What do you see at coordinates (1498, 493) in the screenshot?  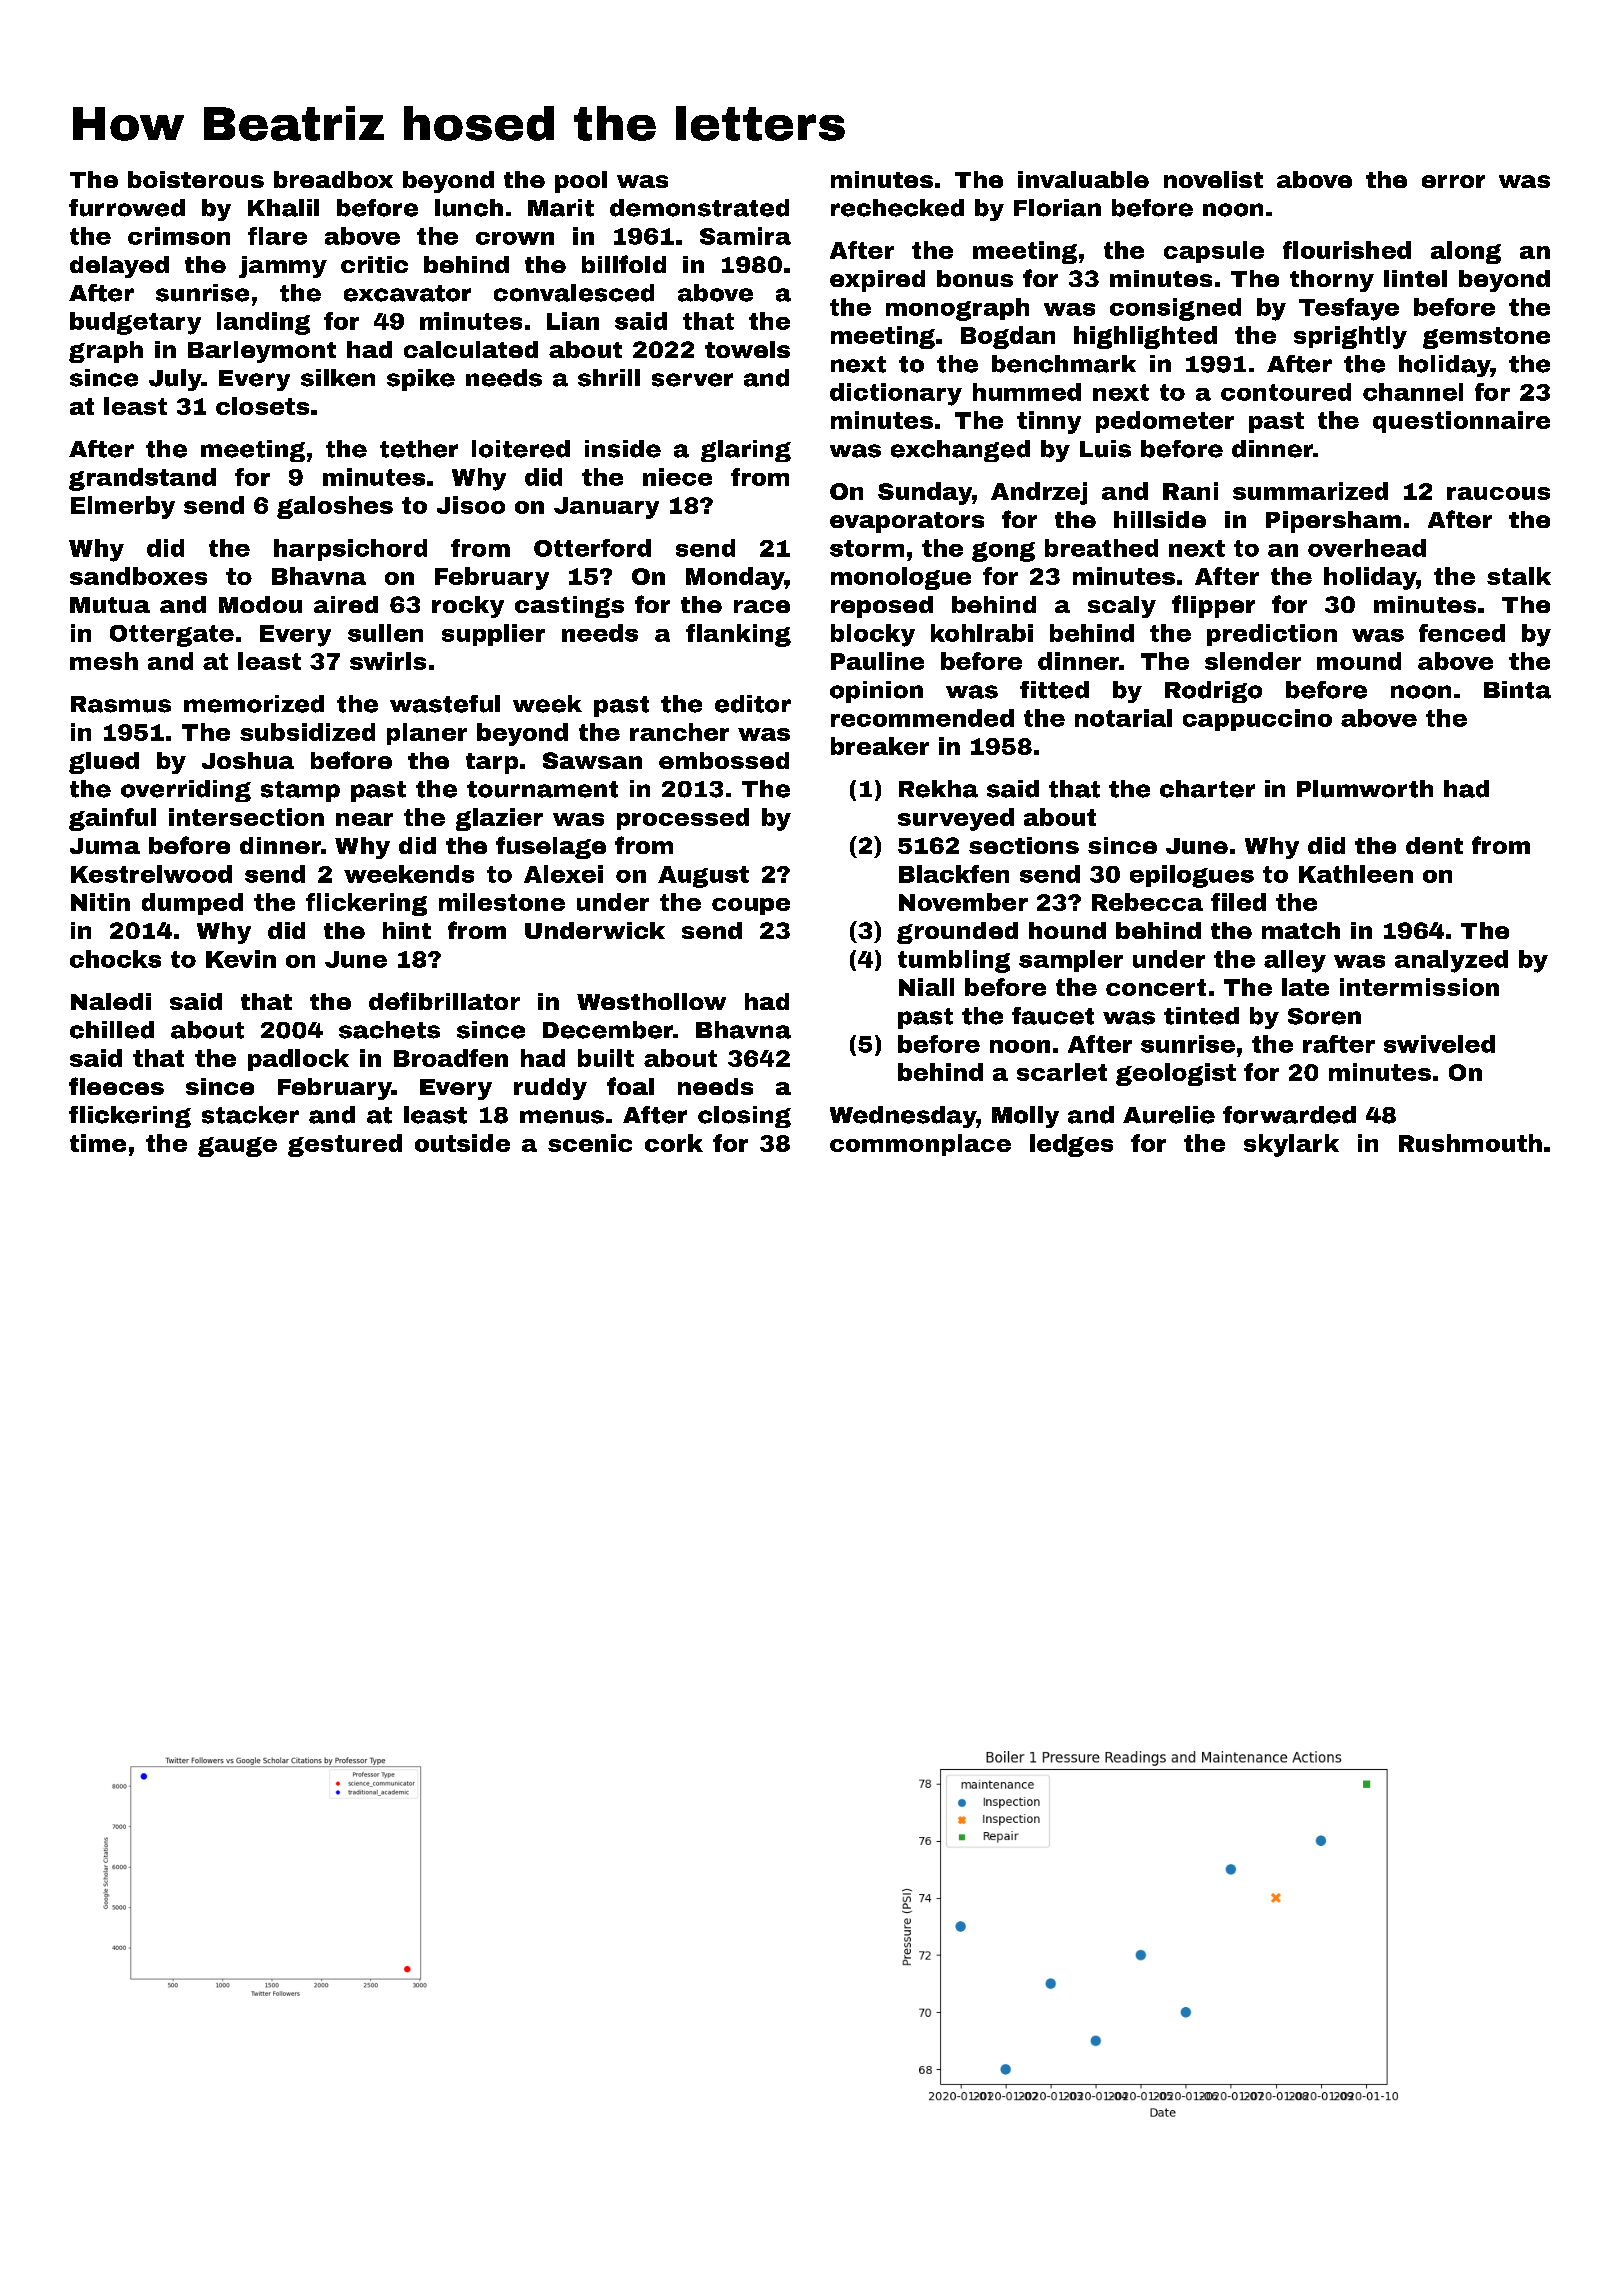 I see `raucous` at bounding box center [1498, 493].
